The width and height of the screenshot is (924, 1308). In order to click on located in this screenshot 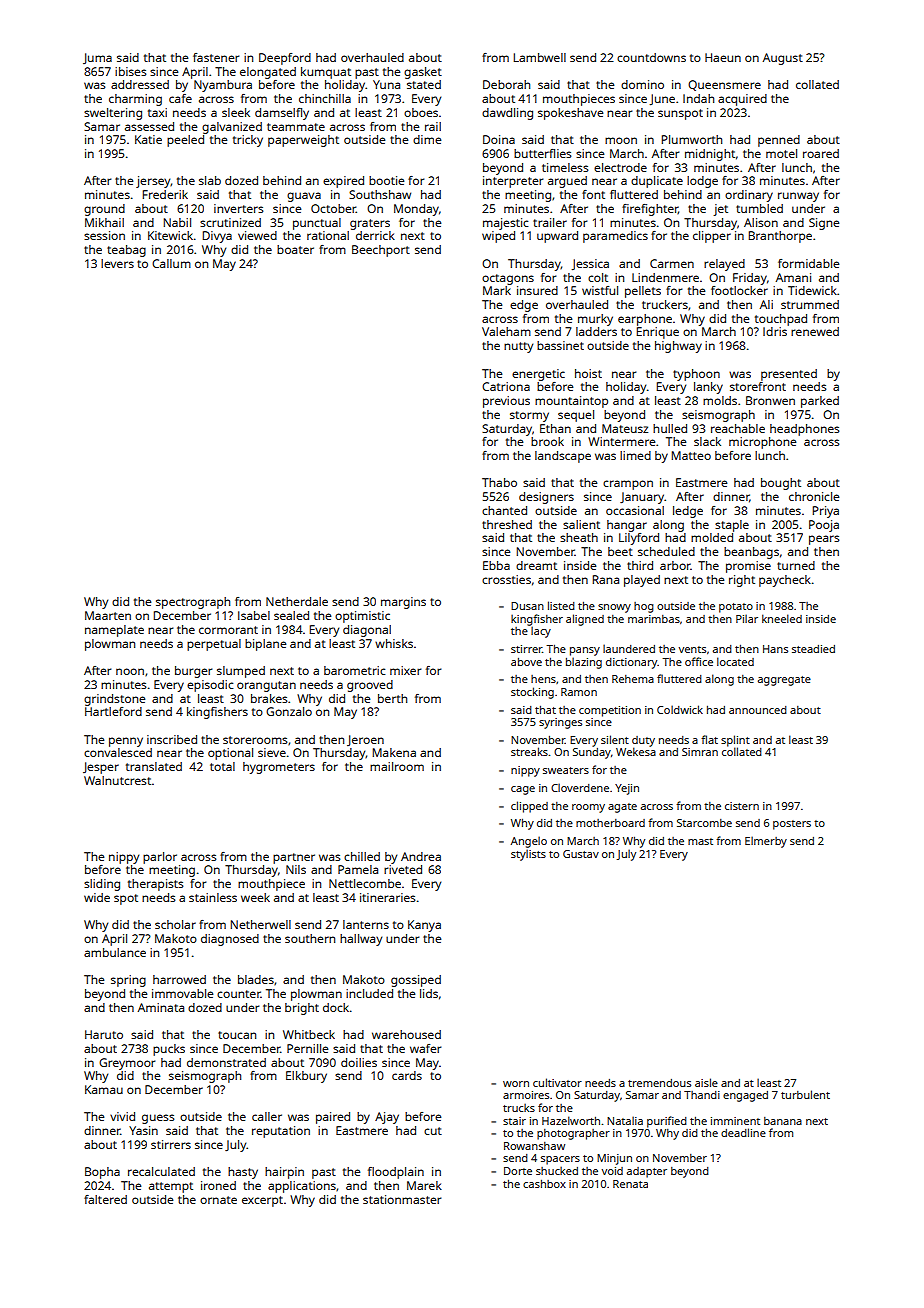, I will do `click(735, 661)`.
